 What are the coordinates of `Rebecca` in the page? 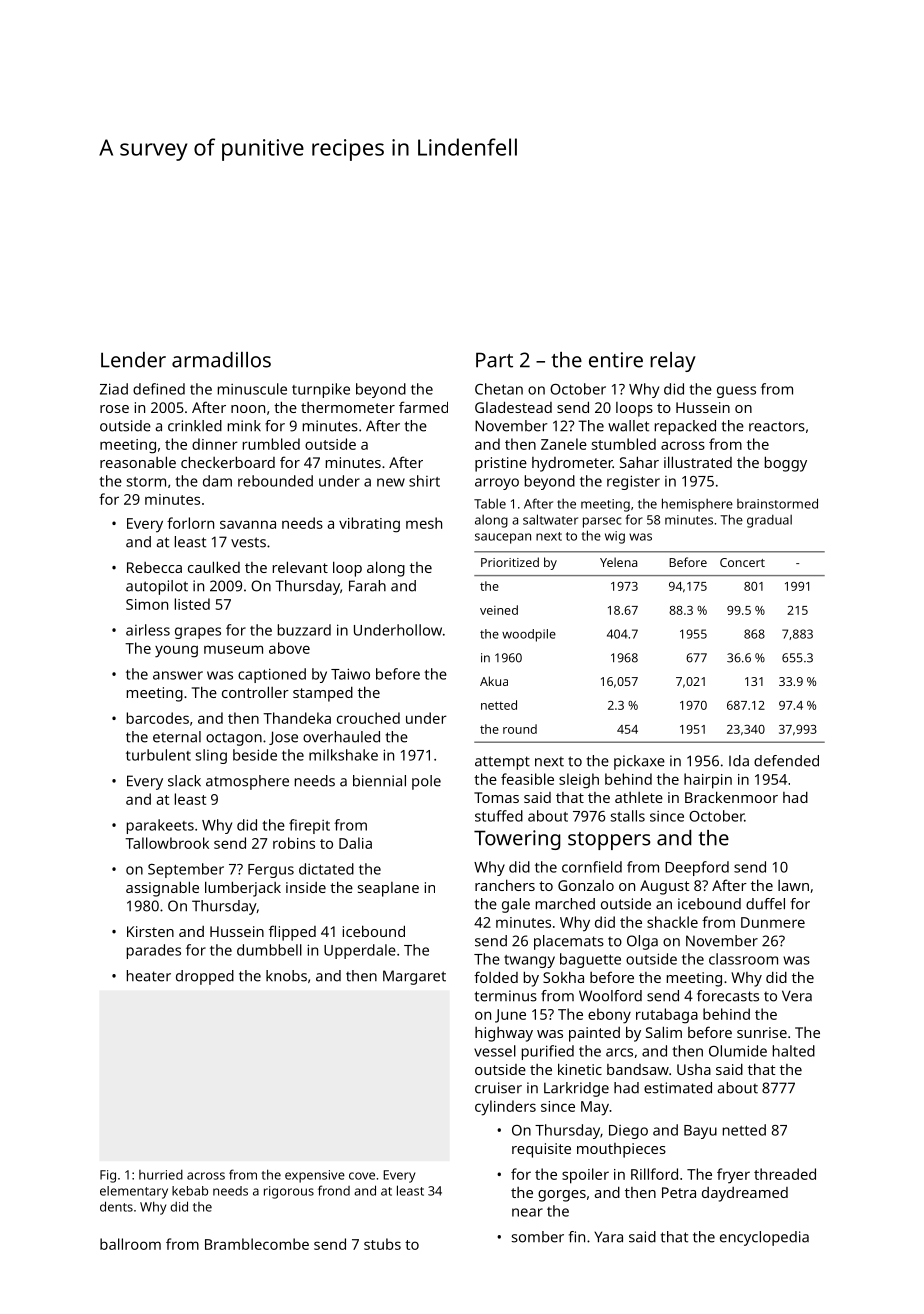 It's located at (154, 567).
